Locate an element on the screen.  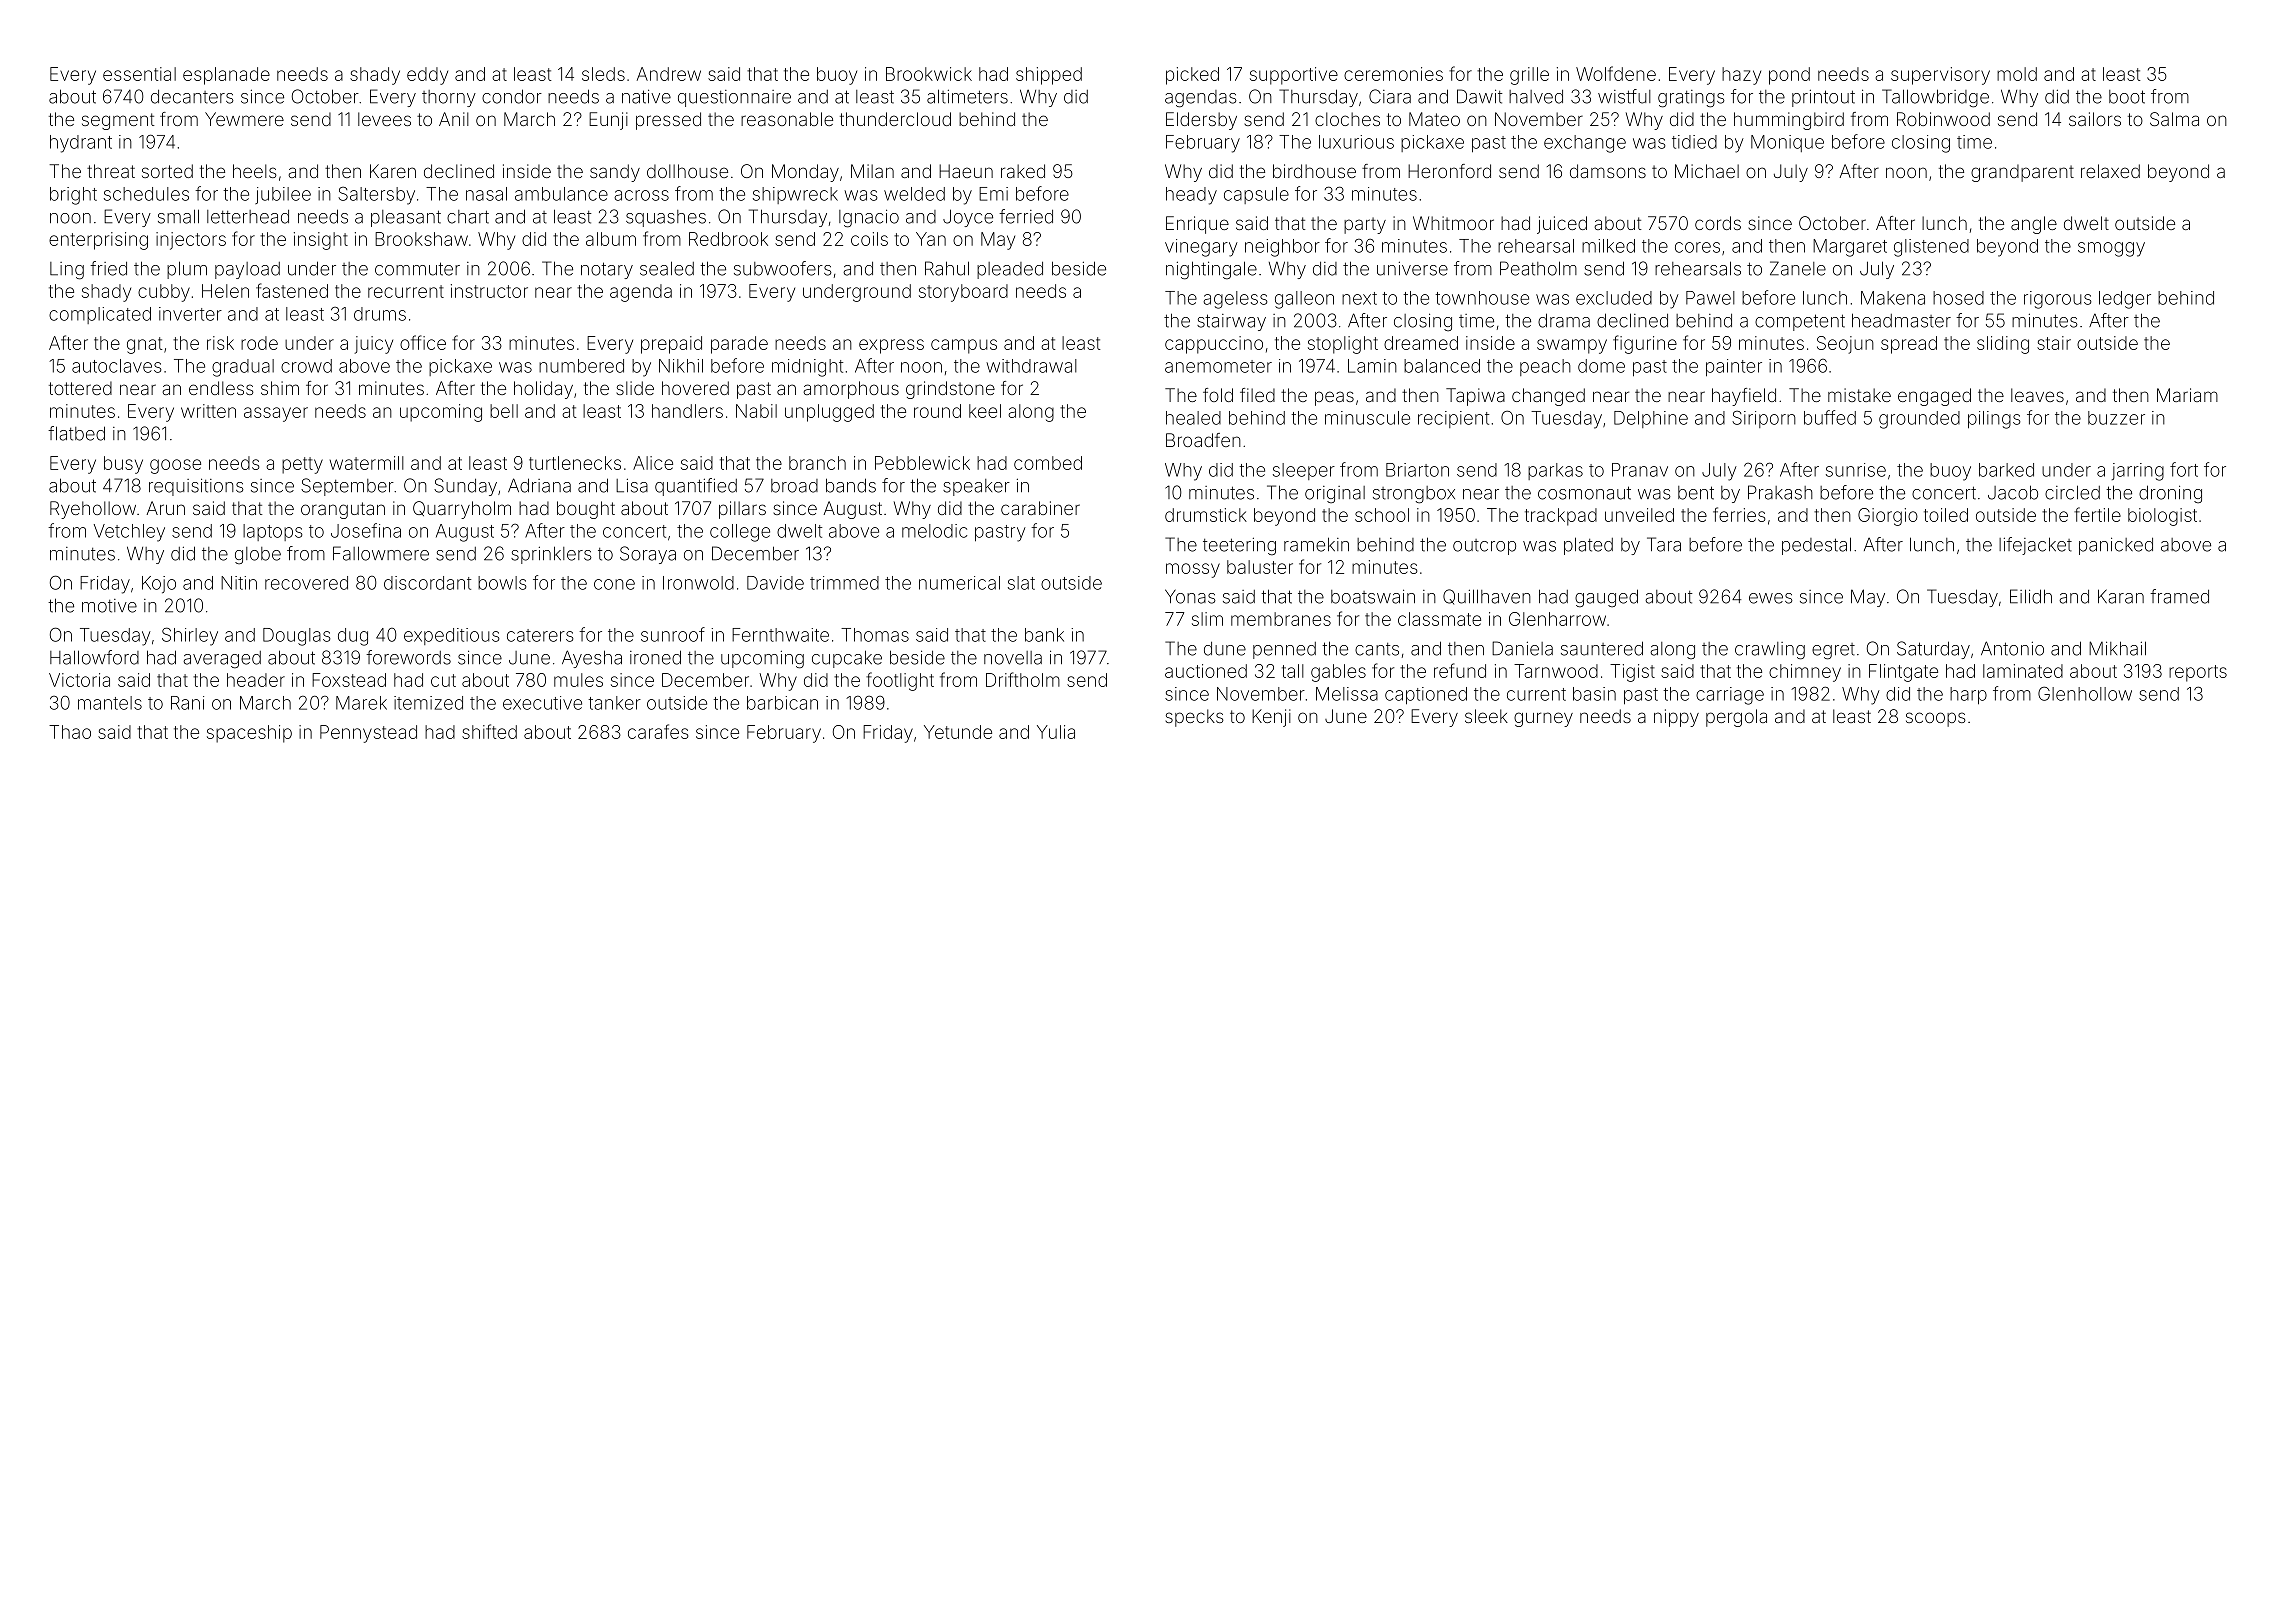
Monique is located at coordinates (1787, 143).
